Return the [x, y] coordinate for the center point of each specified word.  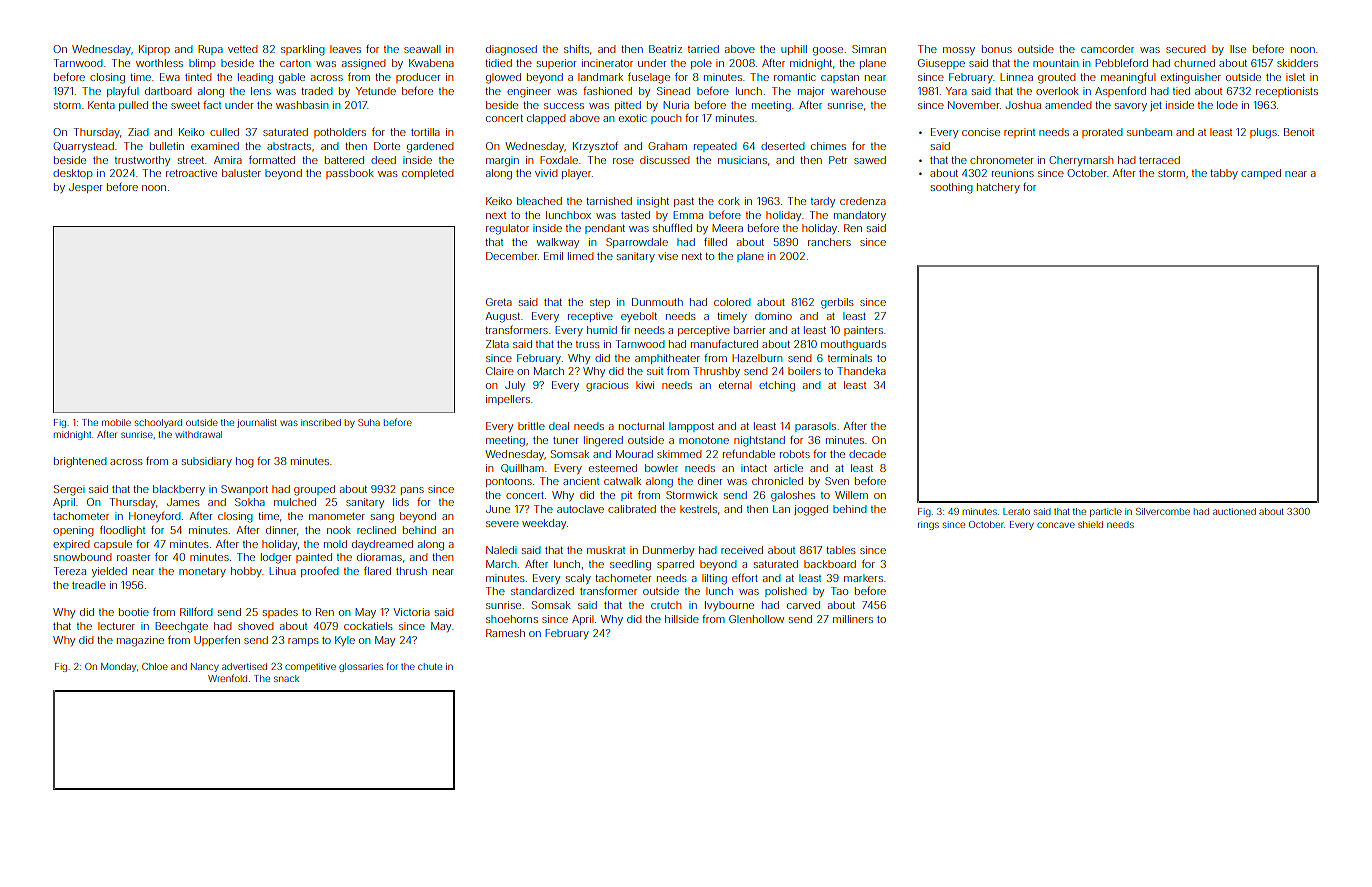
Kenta [101, 105]
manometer [337, 516]
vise [668, 256]
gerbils [837, 303]
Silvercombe [1163, 511]
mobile [116, 422]
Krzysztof [595, 147]
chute [430, 666]
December [511, 256]
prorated [1102, 133]
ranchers [829, 242]
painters [863, 331]
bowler [661, 468]
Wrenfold [227, 678]
